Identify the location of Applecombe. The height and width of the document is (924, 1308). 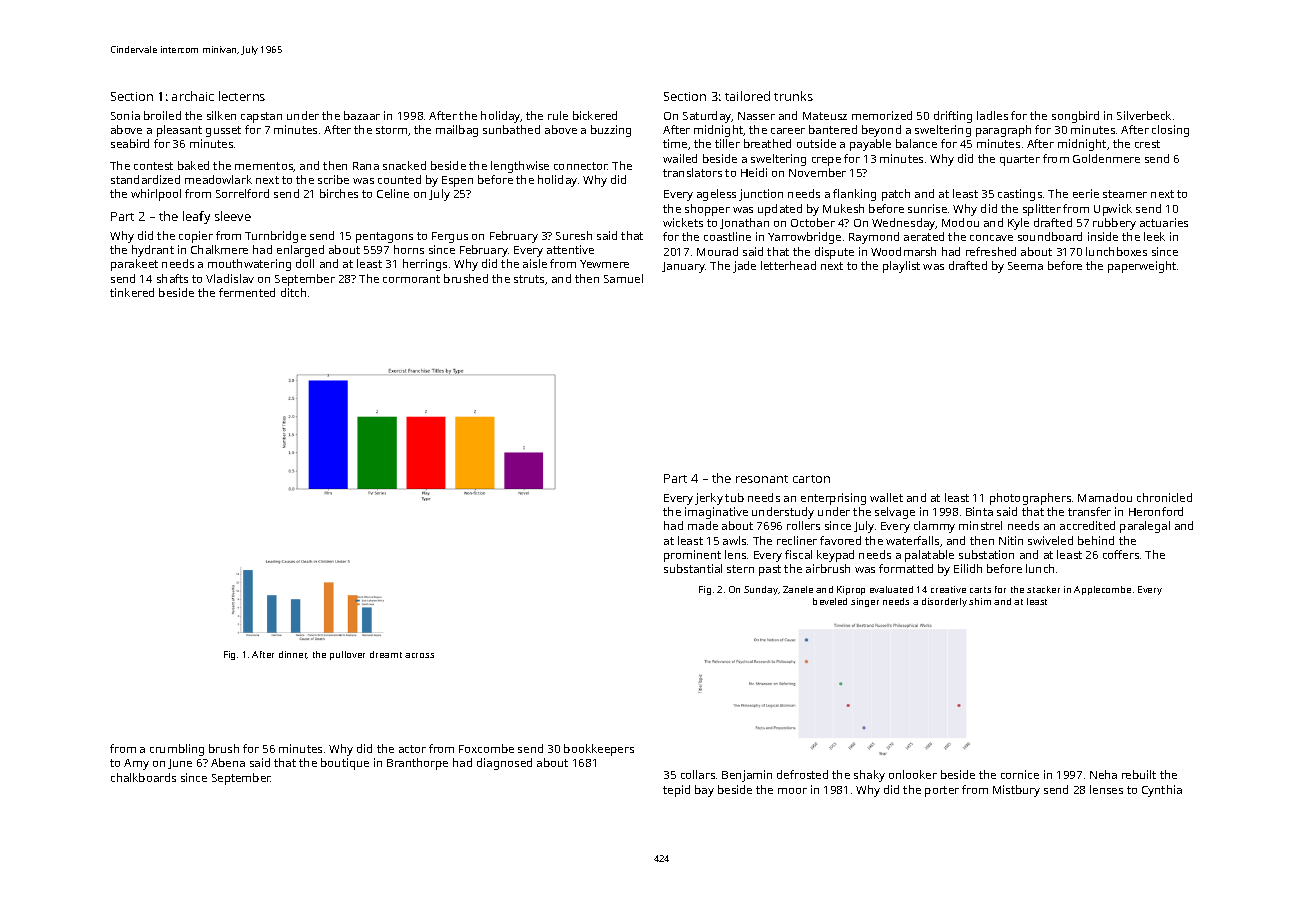
(1102, 590).
